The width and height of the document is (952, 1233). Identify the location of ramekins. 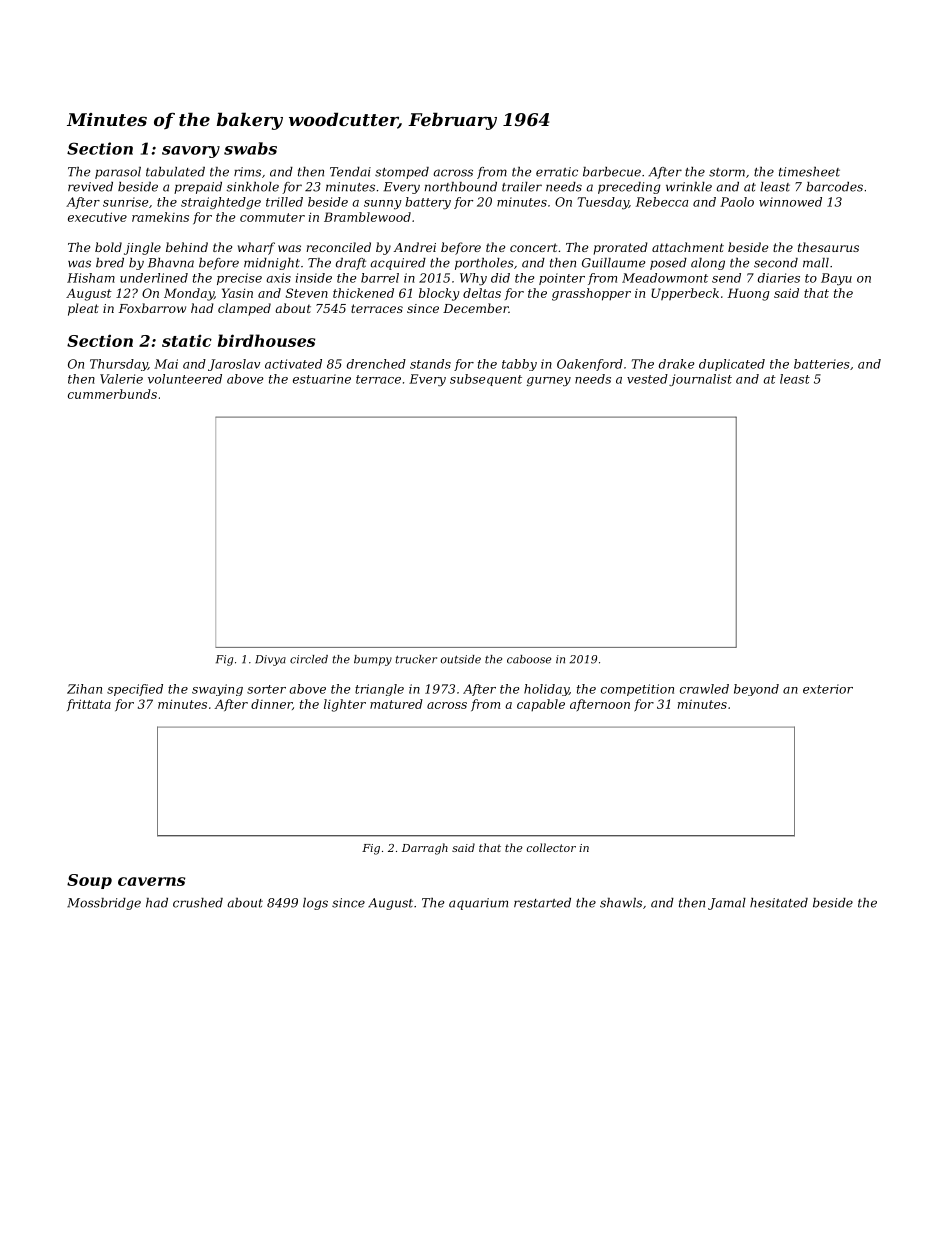
(160, 217).
